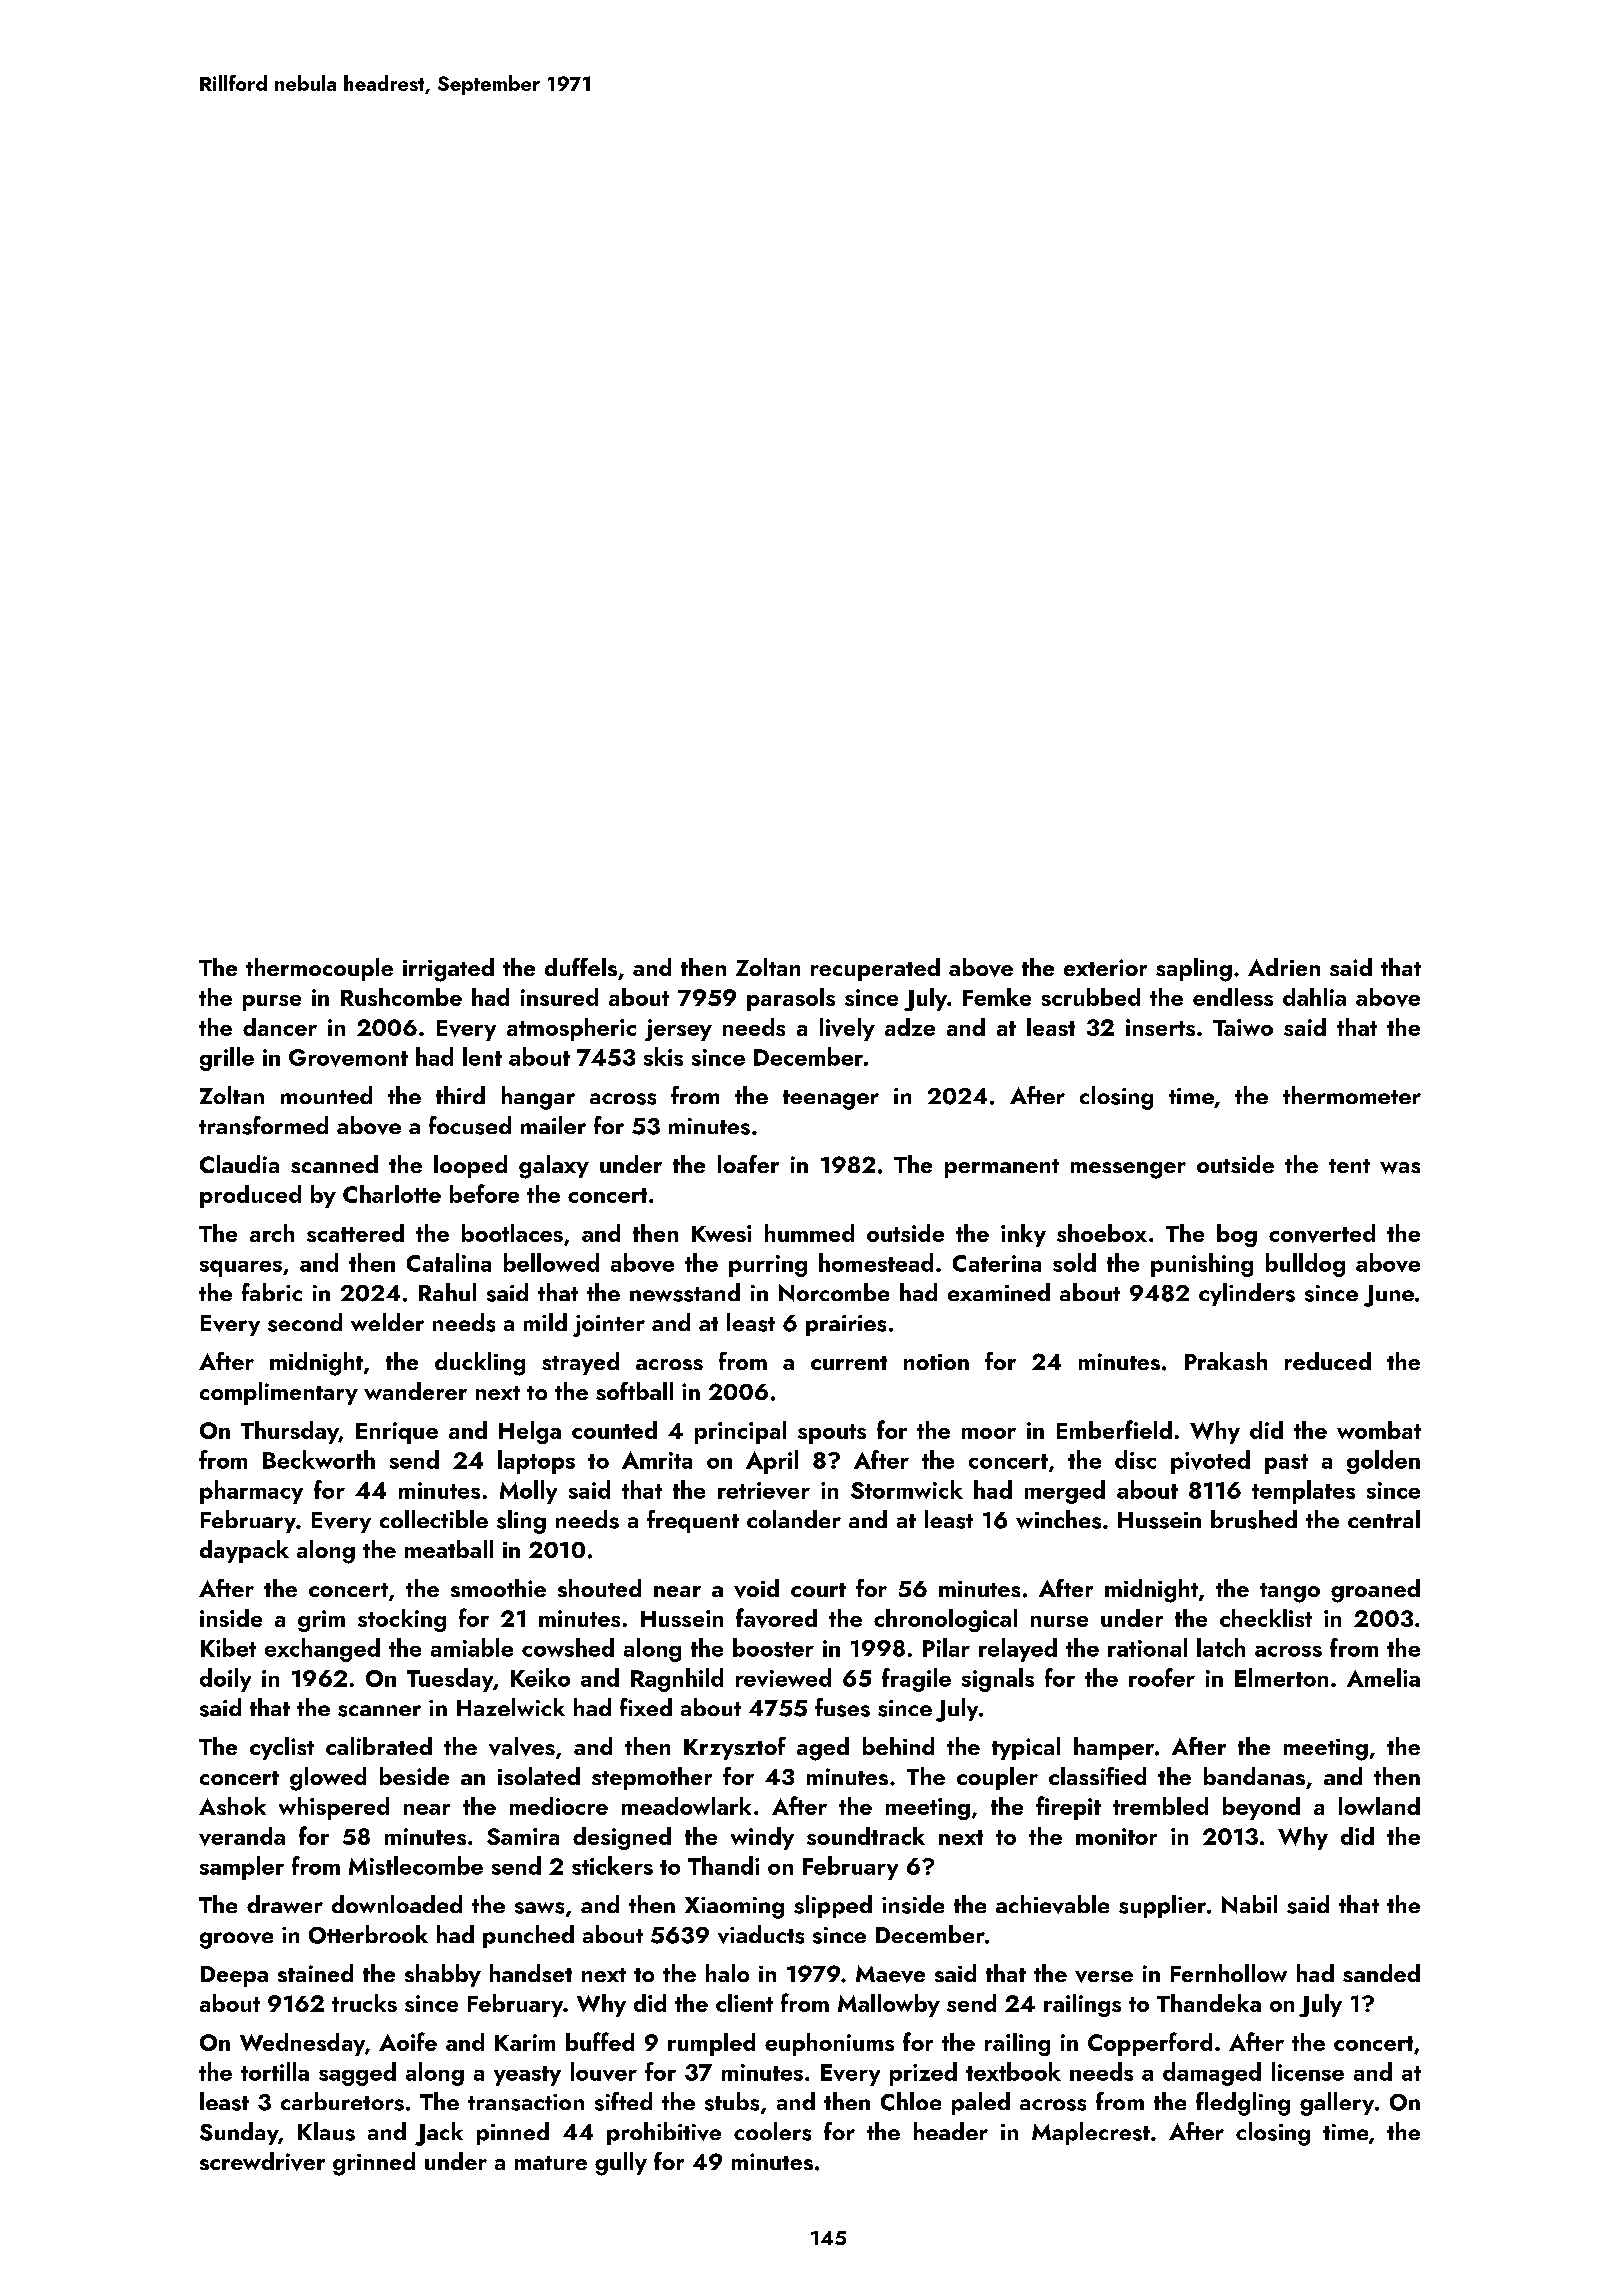 The height and width of the screenshot is (2292, 1620). I want to click on mature, so click(551, 2163).
